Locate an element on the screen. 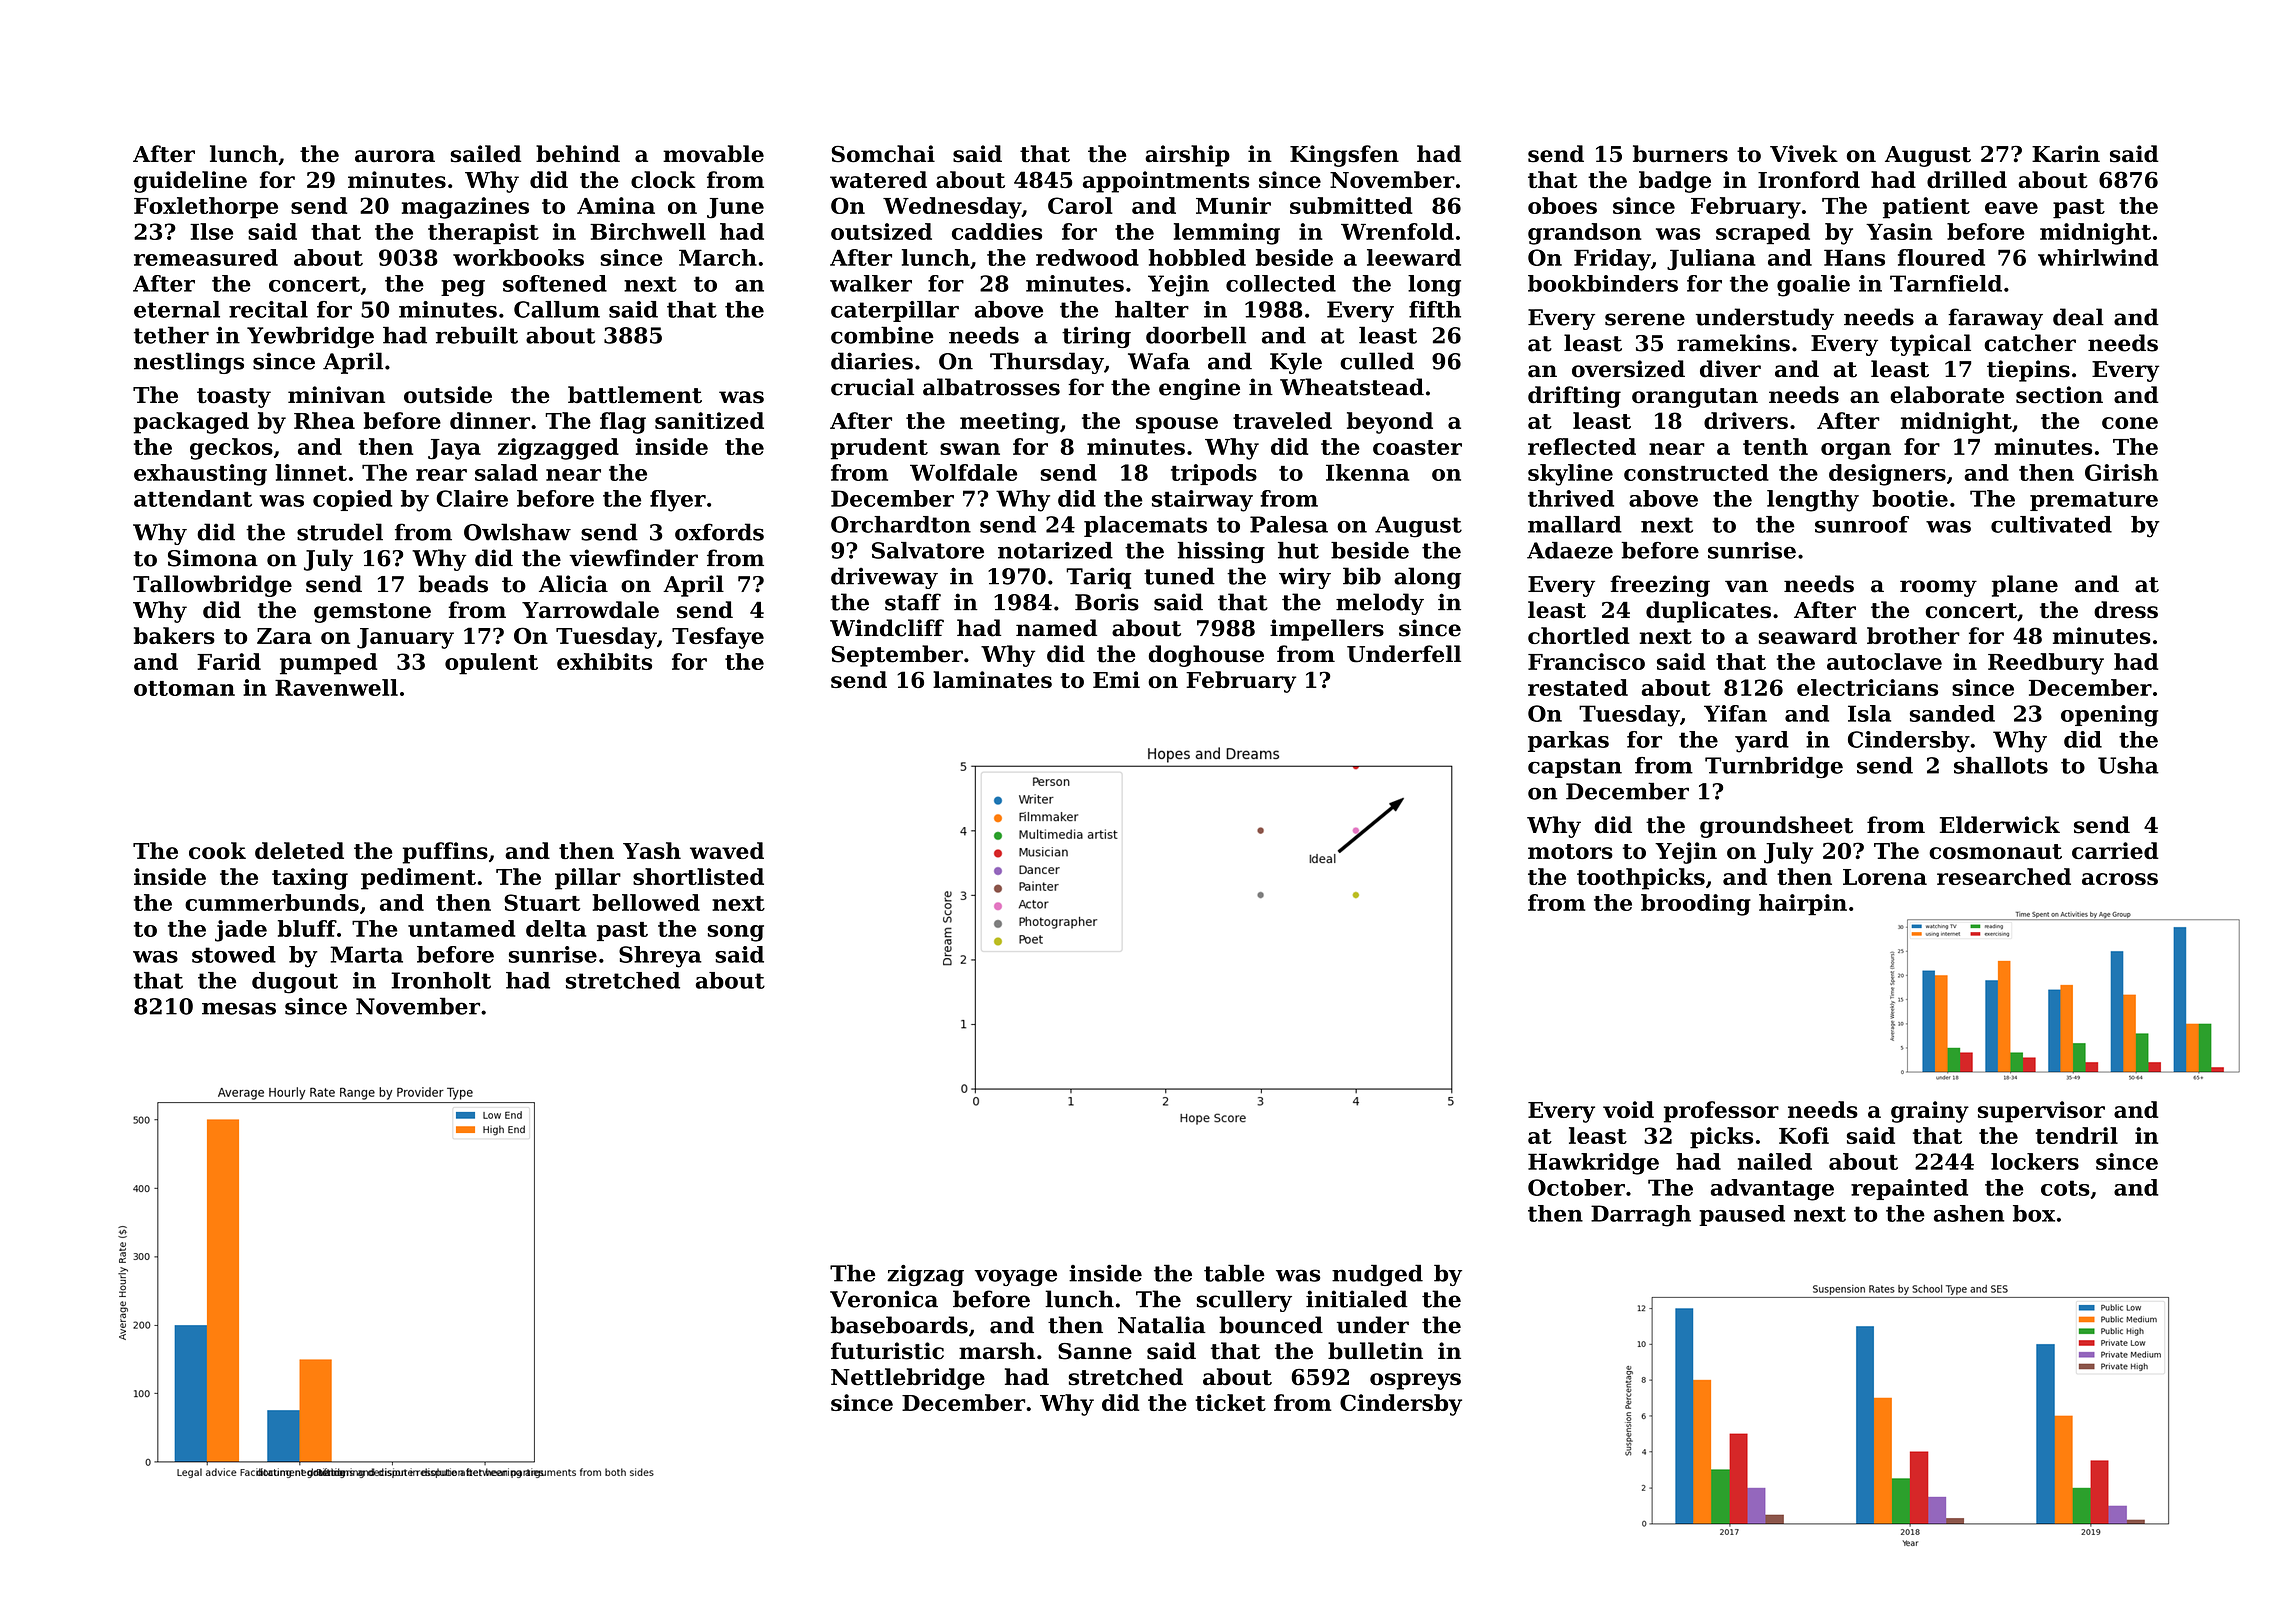 The height and width of the screenshot is (1620, 2292). Ilse is located at coordinates (211, 231).
